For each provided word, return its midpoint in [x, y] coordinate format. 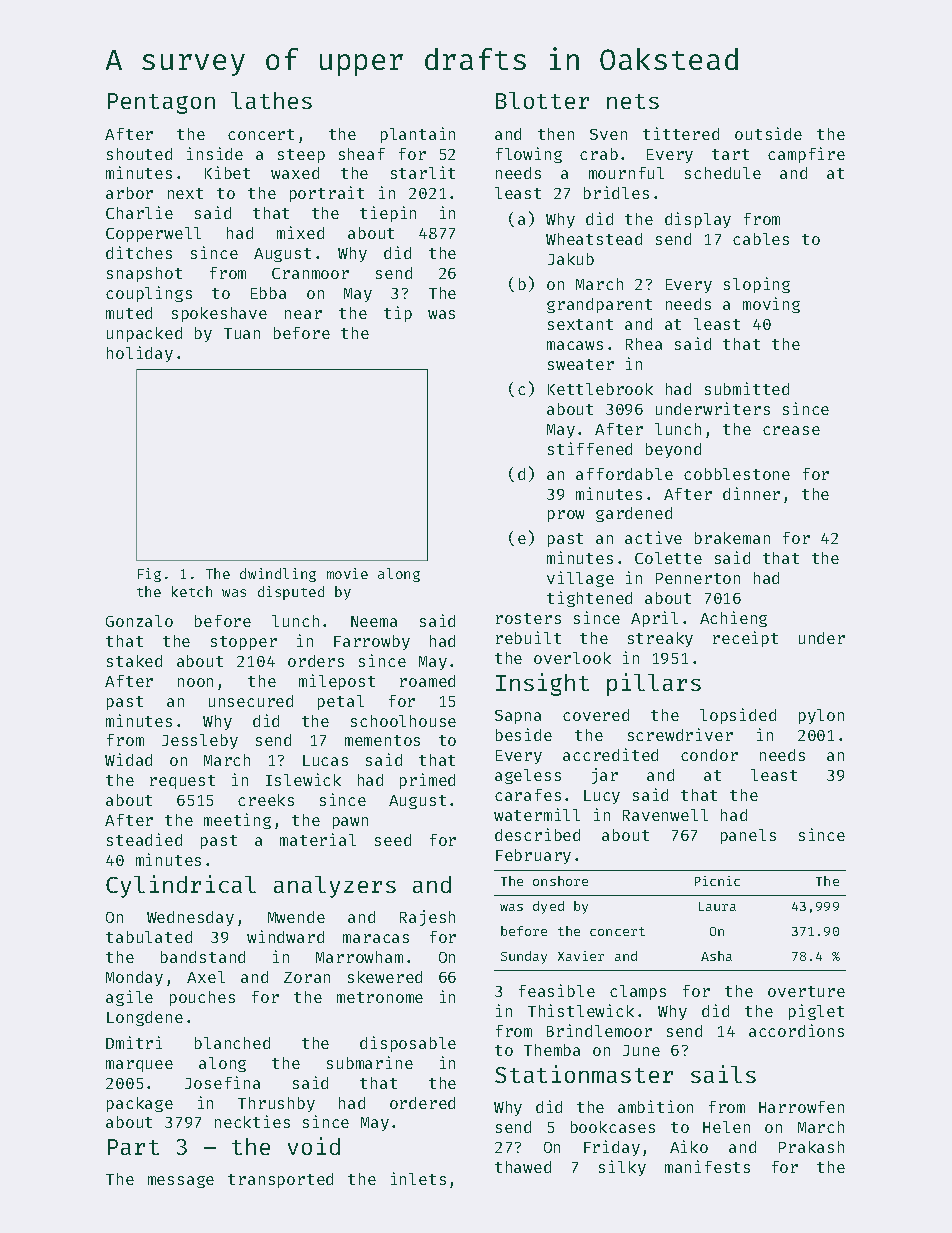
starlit [423, 172]
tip [398, 314]
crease [791, 430]
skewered [385, 977]
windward [285, 936]
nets [633, 101]
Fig [149, 575]
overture [806, 991]
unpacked [144, 334]
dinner [751, 493]
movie [347, 573]
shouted [139, 154]
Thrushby [276, 1104]
